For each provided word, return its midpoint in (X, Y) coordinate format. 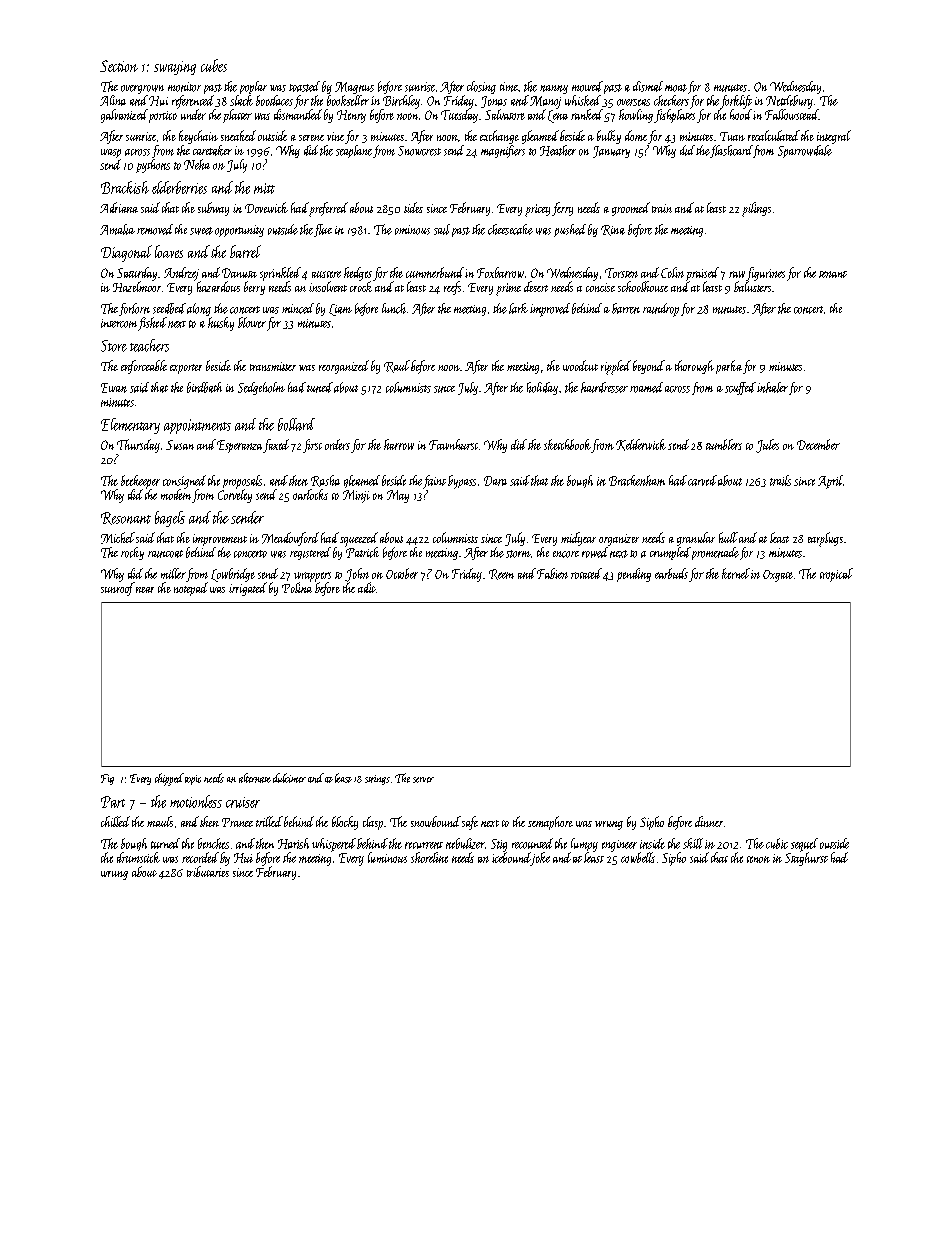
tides (413, 207)
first (312, 446)
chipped (169, 779)
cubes (214, 65)
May (398, 496)
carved (702, 480)
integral (834, 137)
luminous (387, 857)
